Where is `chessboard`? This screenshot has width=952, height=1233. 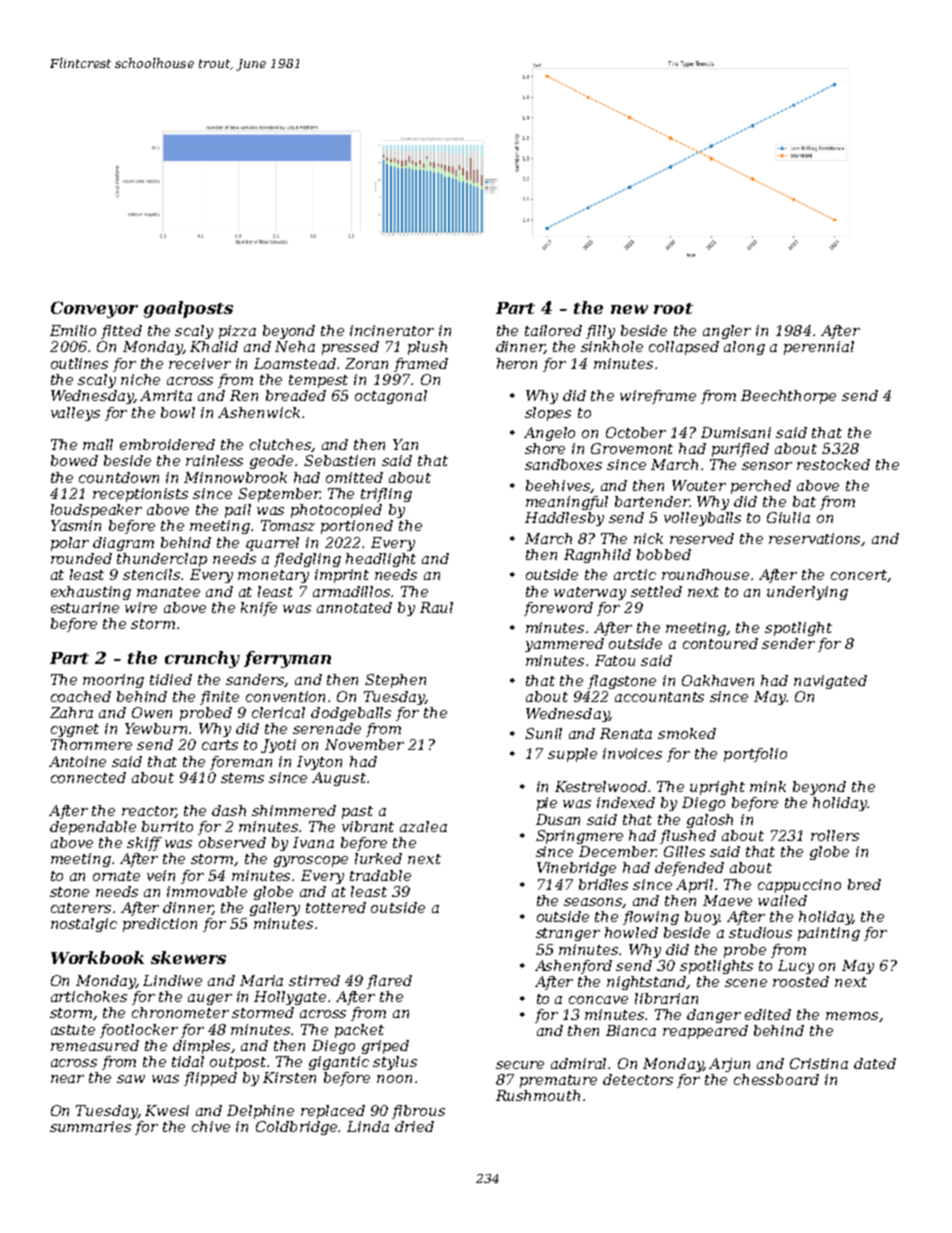 chessboard is located at coordinates (776, 1079).
